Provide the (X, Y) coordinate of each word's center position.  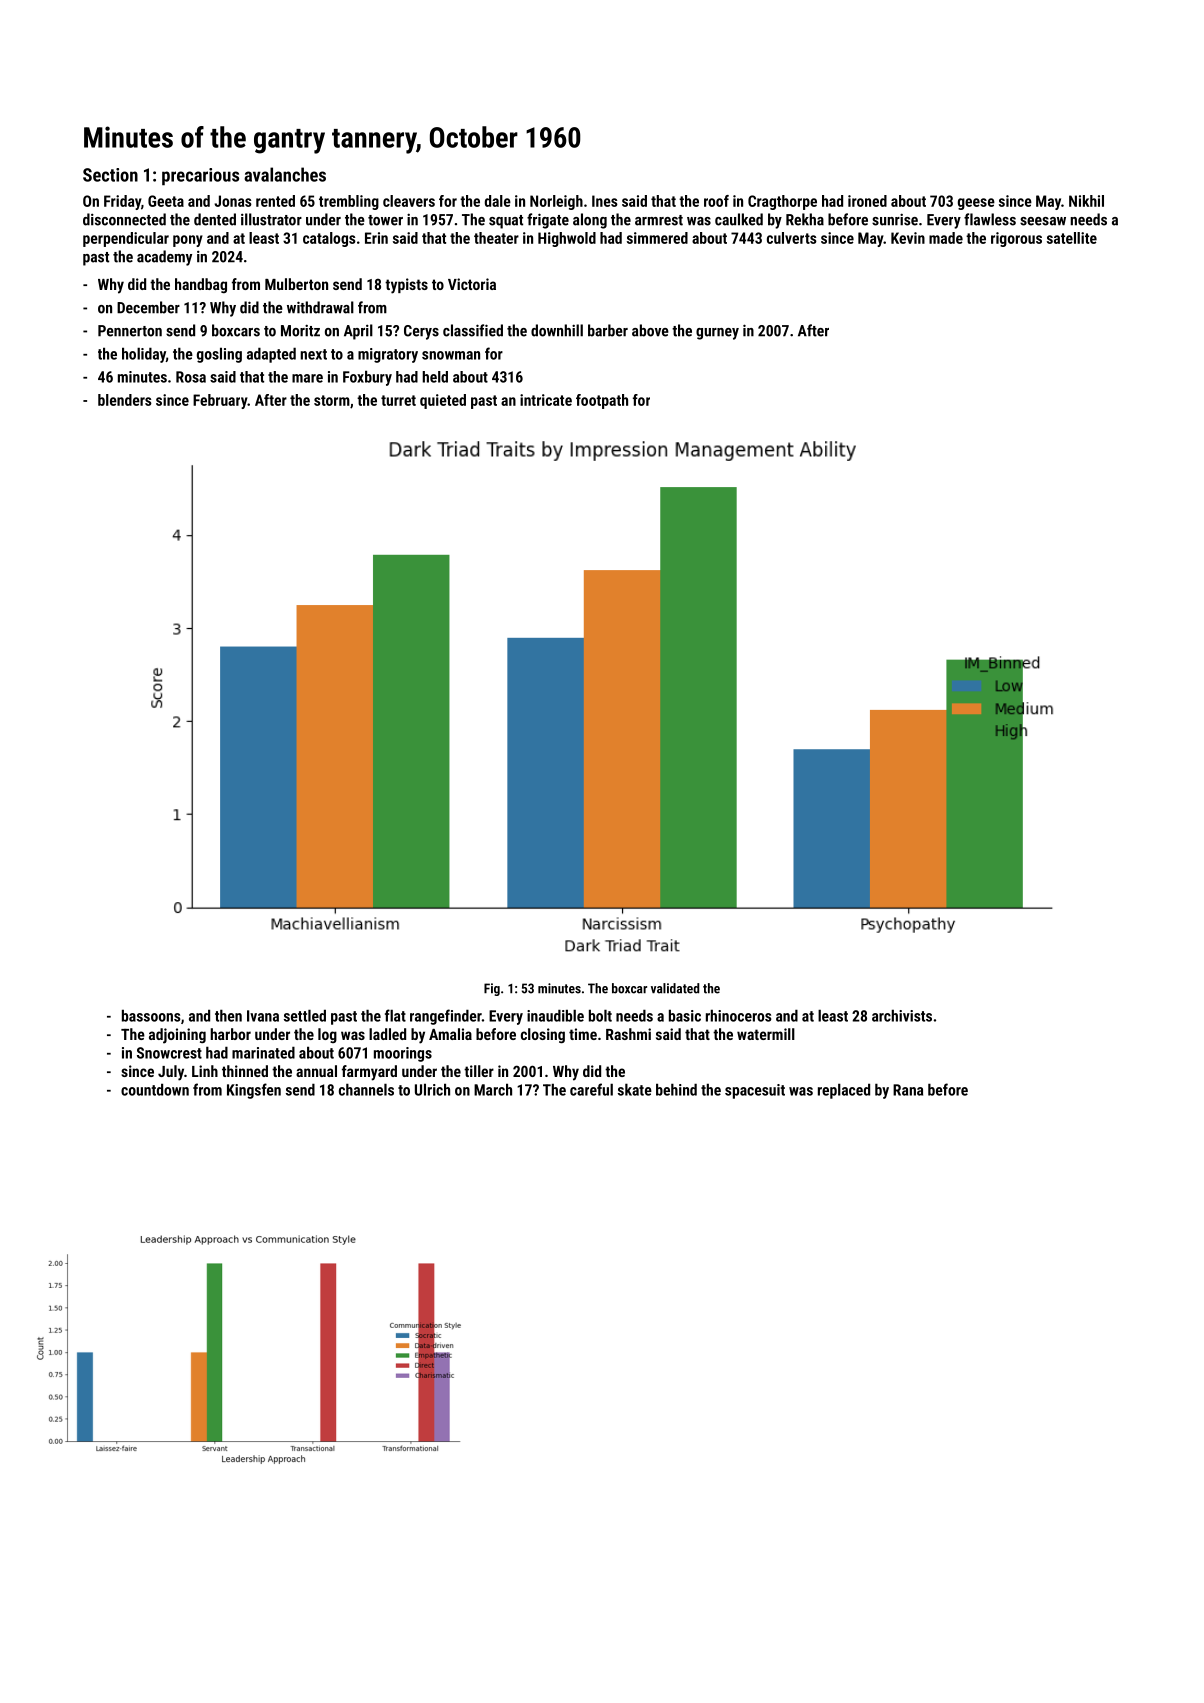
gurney (717, 334)
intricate (546, 400)
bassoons (151, 1015)
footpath (602, 401)
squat (506, 222)
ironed (867, 201)
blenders (125, 400)
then (228, 1015)
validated (675, 988)
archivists (902, 1015)
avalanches (285, 174)
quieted (443, 401)
